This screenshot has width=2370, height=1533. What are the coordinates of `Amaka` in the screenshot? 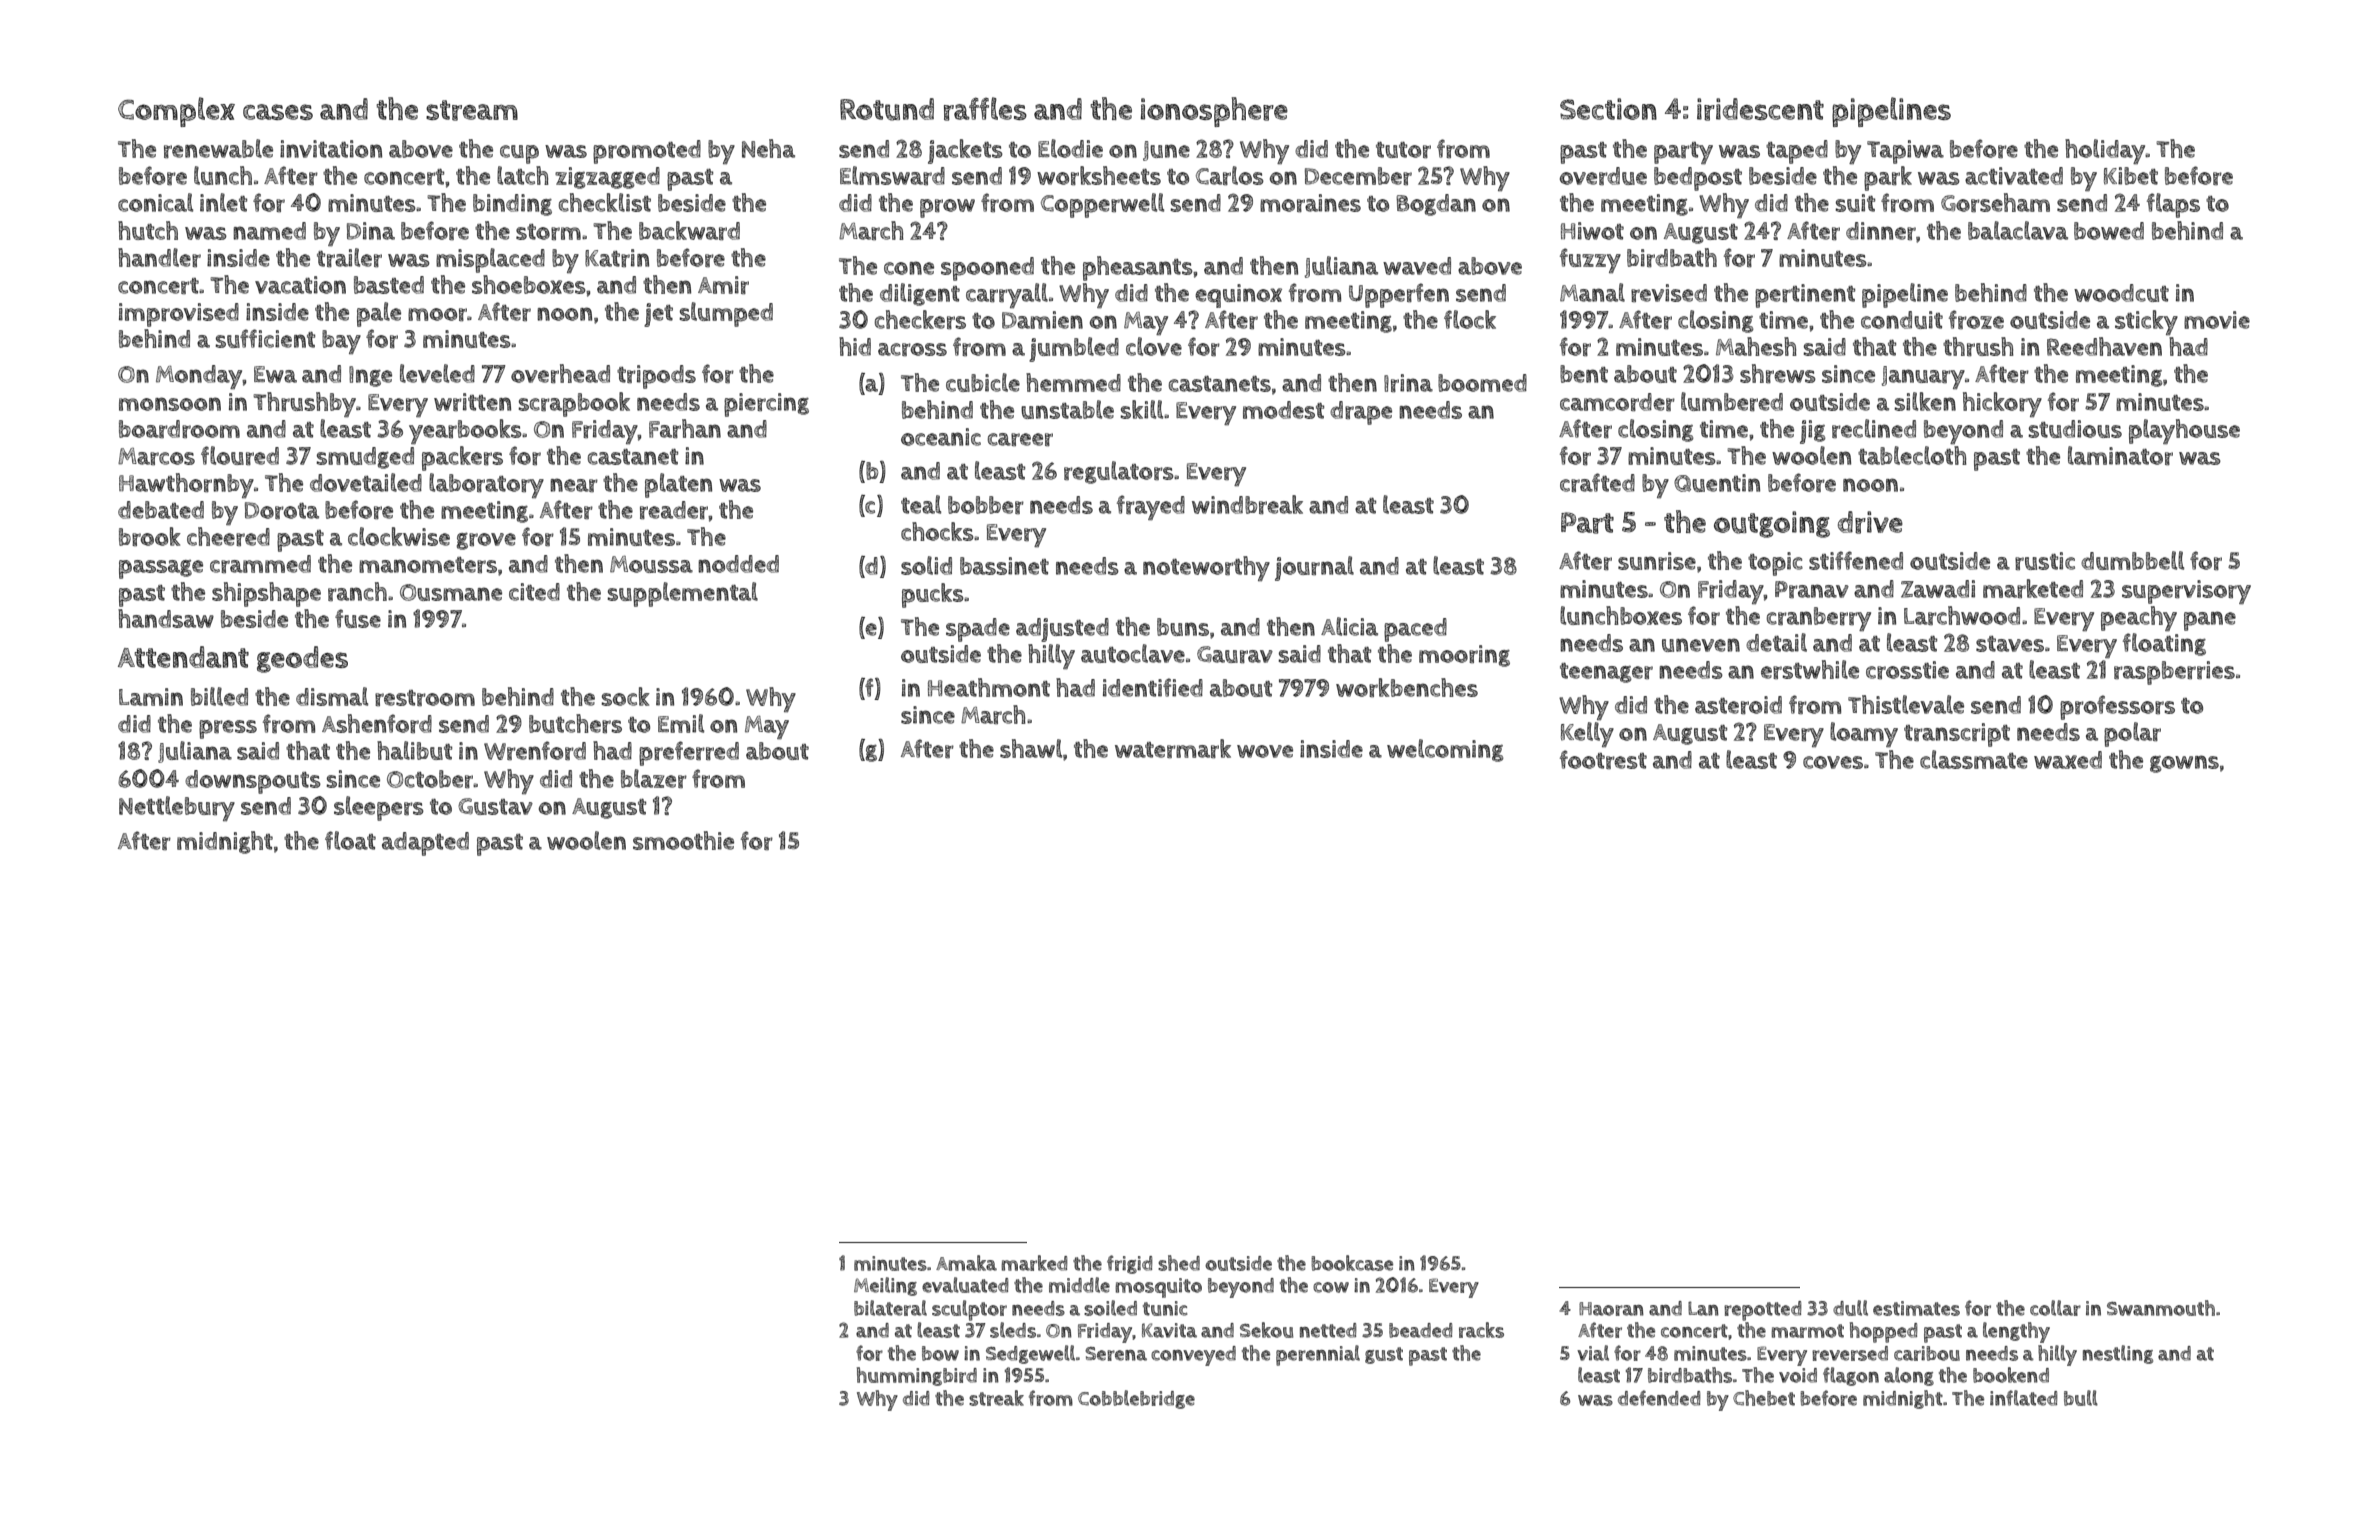 It's located at (966, 1263).
